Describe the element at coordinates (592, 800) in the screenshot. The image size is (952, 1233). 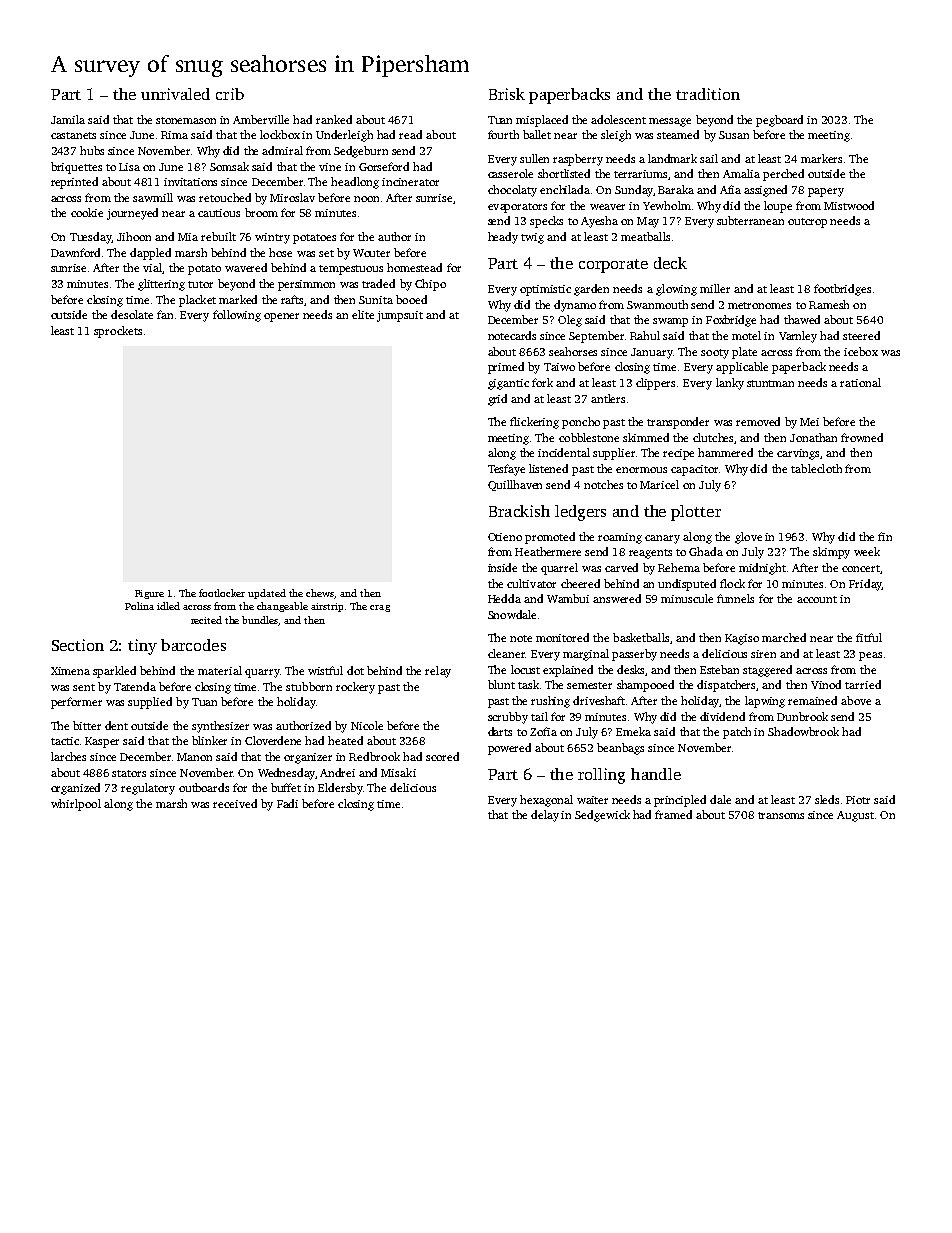
I see `waiter` at that location.
